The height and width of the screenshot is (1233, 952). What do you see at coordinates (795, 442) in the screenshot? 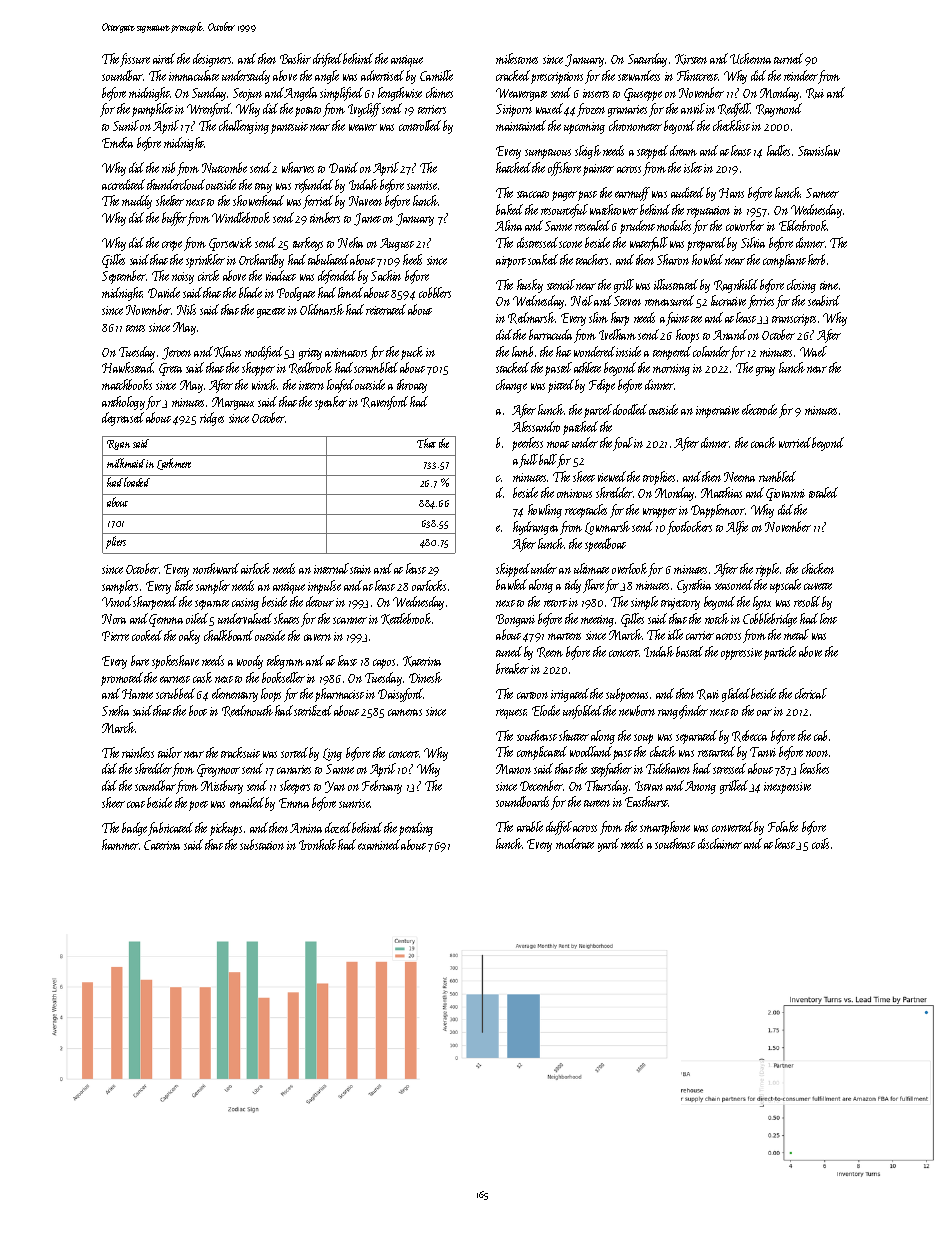
I see `worried` at bounding box center [795, 442].
